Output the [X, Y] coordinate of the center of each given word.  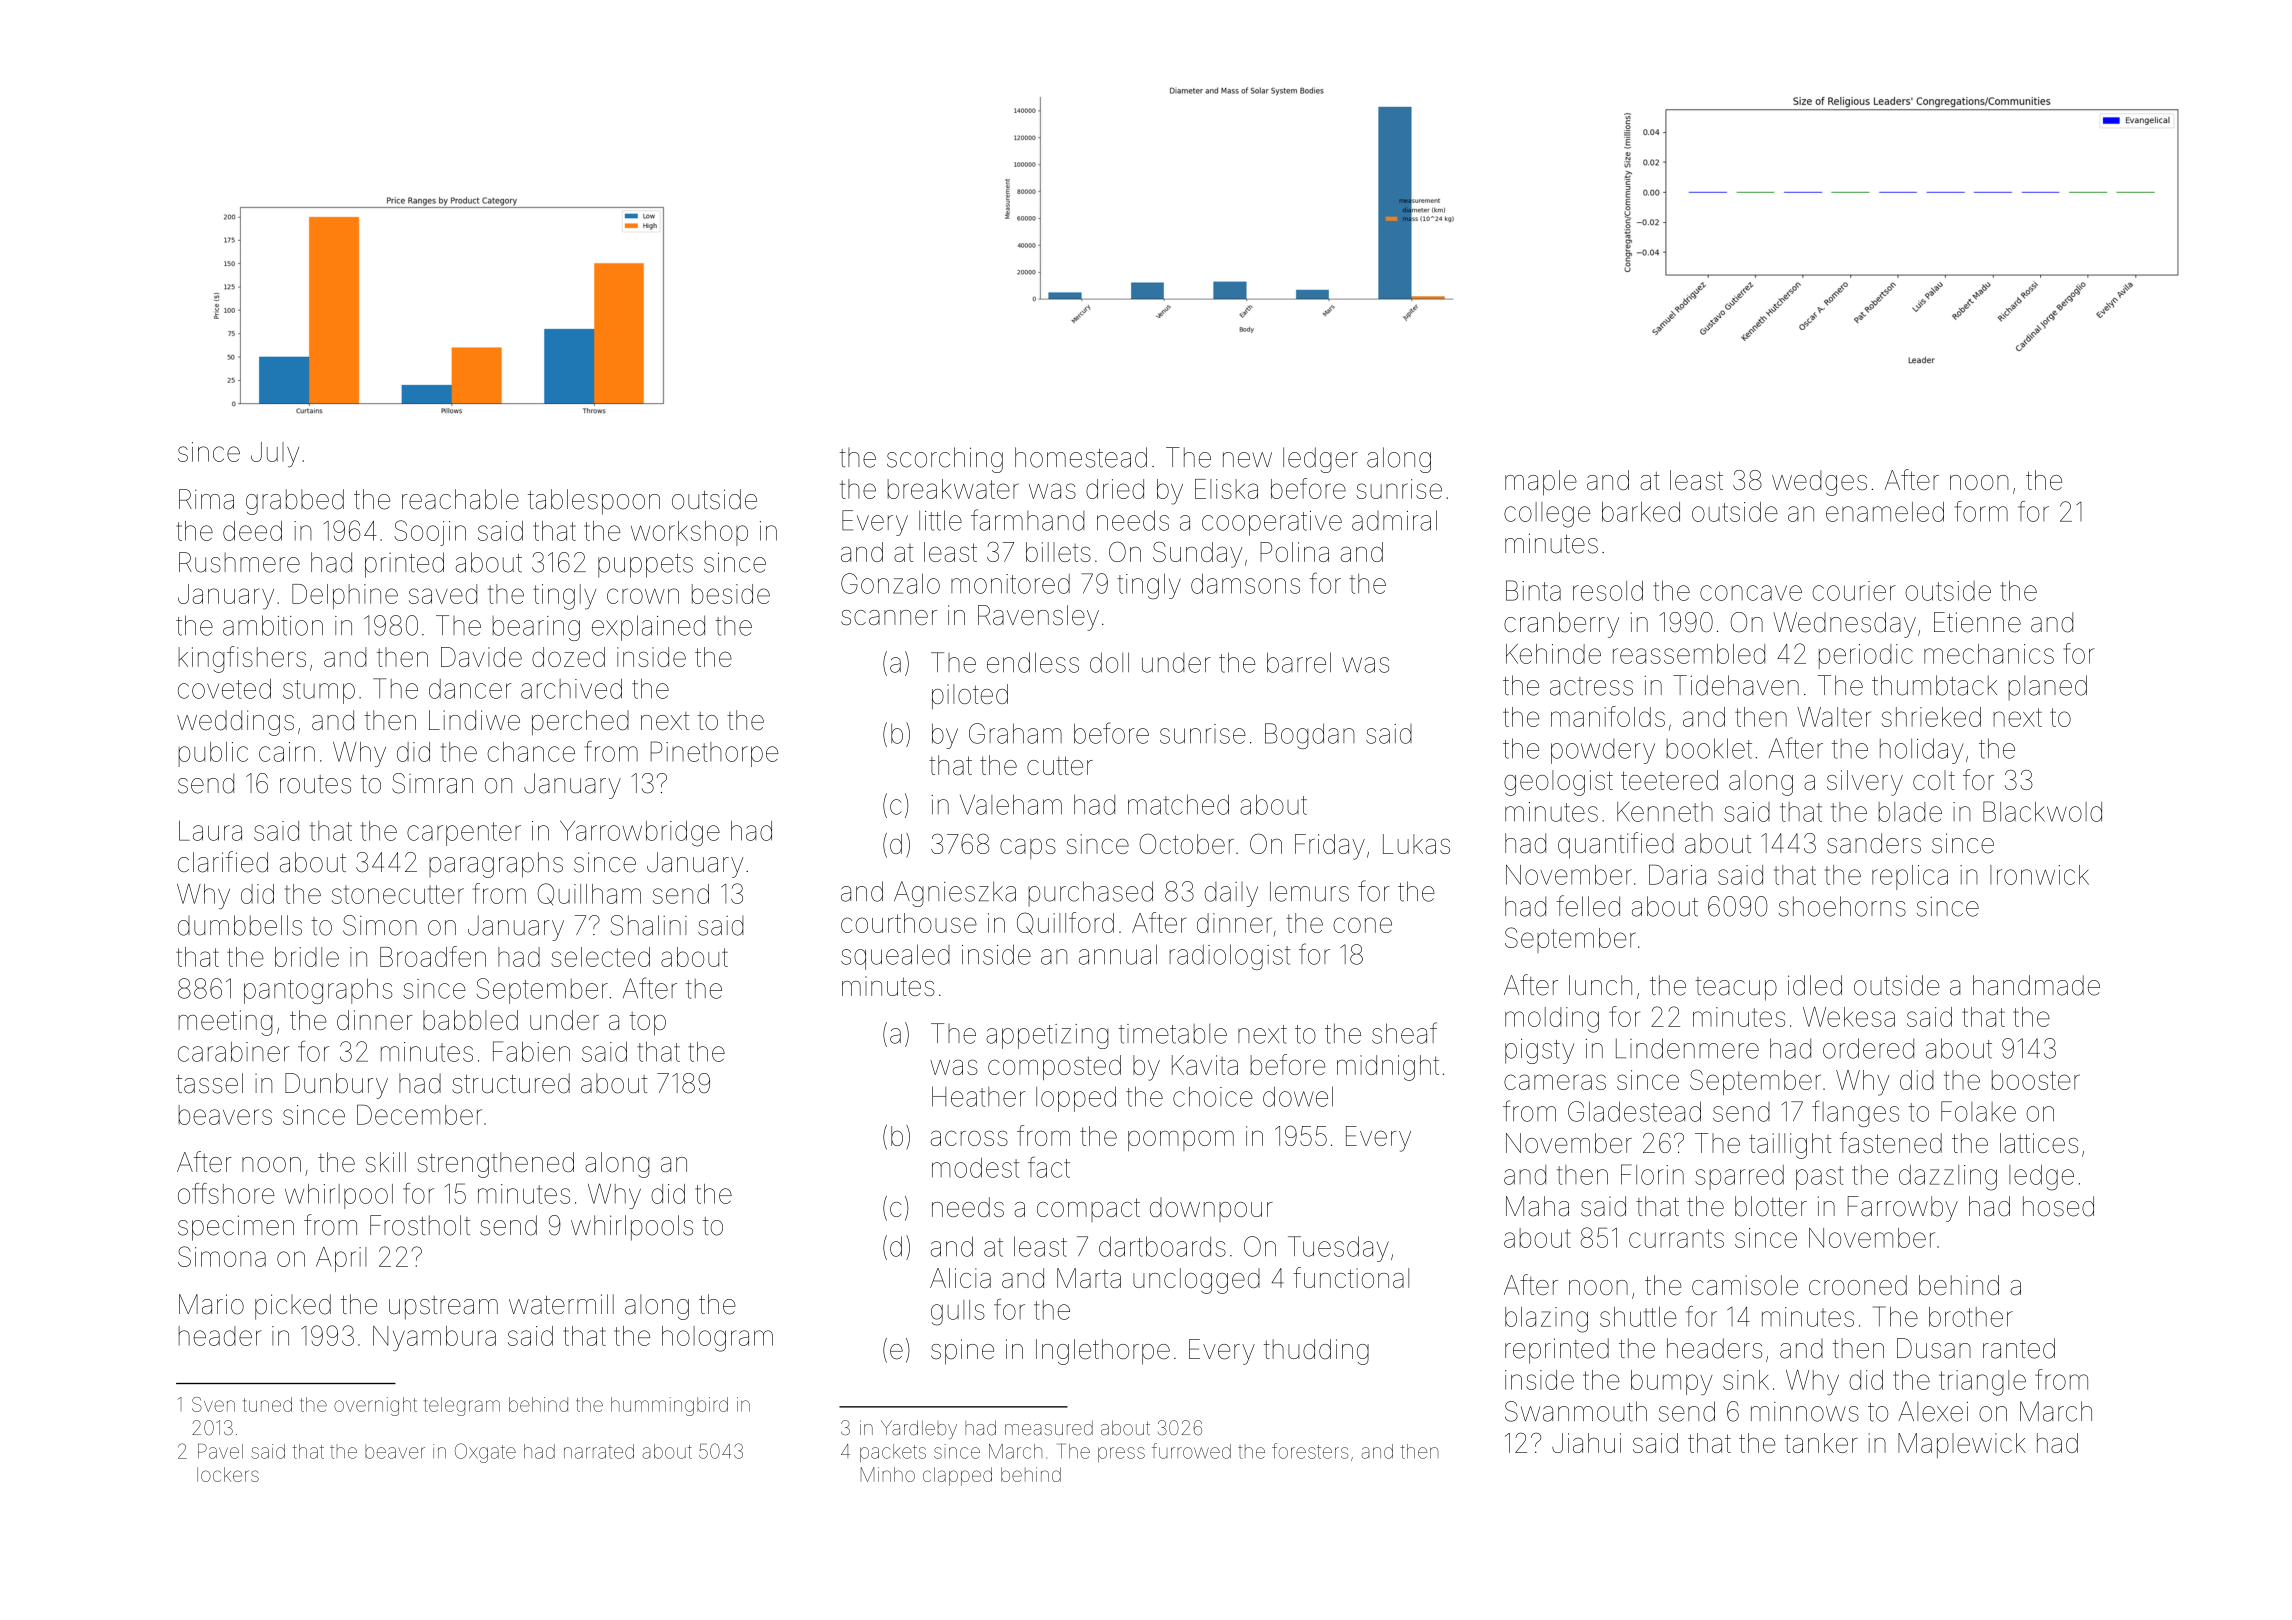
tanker [1821, 1443]
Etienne [1977, 622]
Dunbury [336, 1086]
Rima [206, 499]
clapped [957, 1476]
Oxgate [485, 1453]
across [969, 1138]
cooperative [1272, 523]
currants [1676, 1238]
